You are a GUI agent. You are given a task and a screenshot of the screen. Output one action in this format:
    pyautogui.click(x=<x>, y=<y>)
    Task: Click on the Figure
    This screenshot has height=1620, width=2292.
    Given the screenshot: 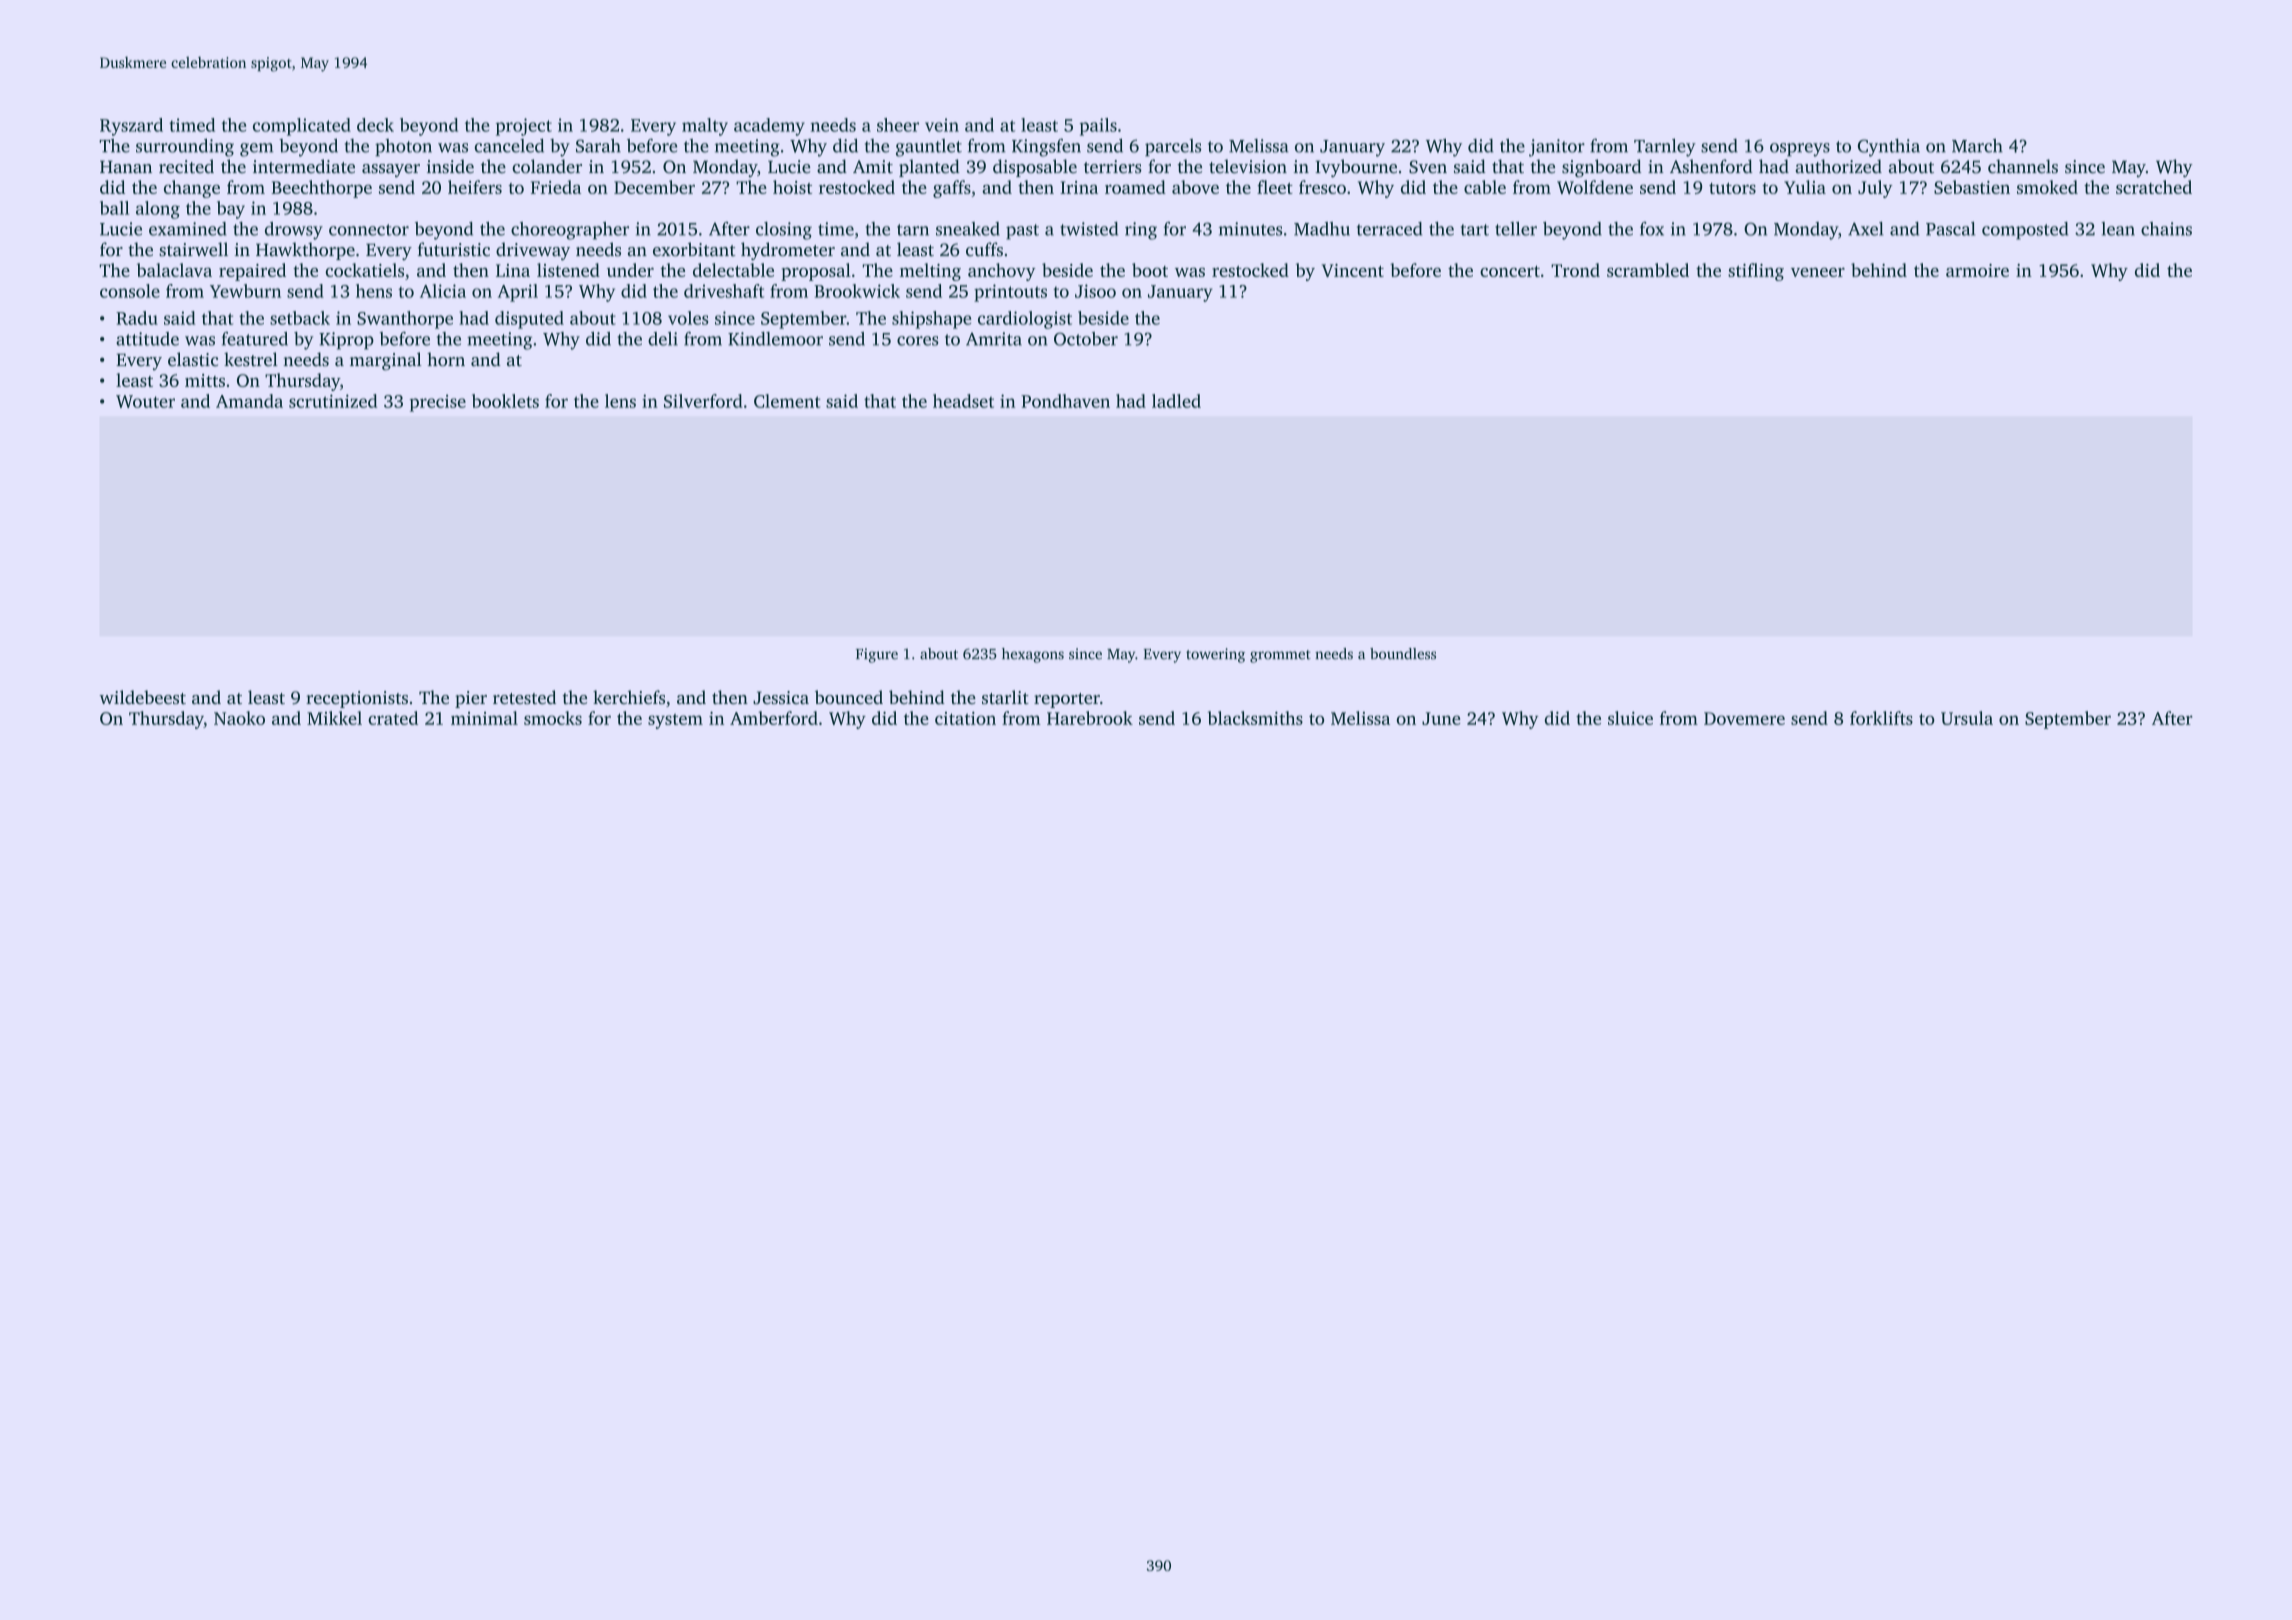 What is the action you would take?
    pyautogui.click(x=877, y=655)
